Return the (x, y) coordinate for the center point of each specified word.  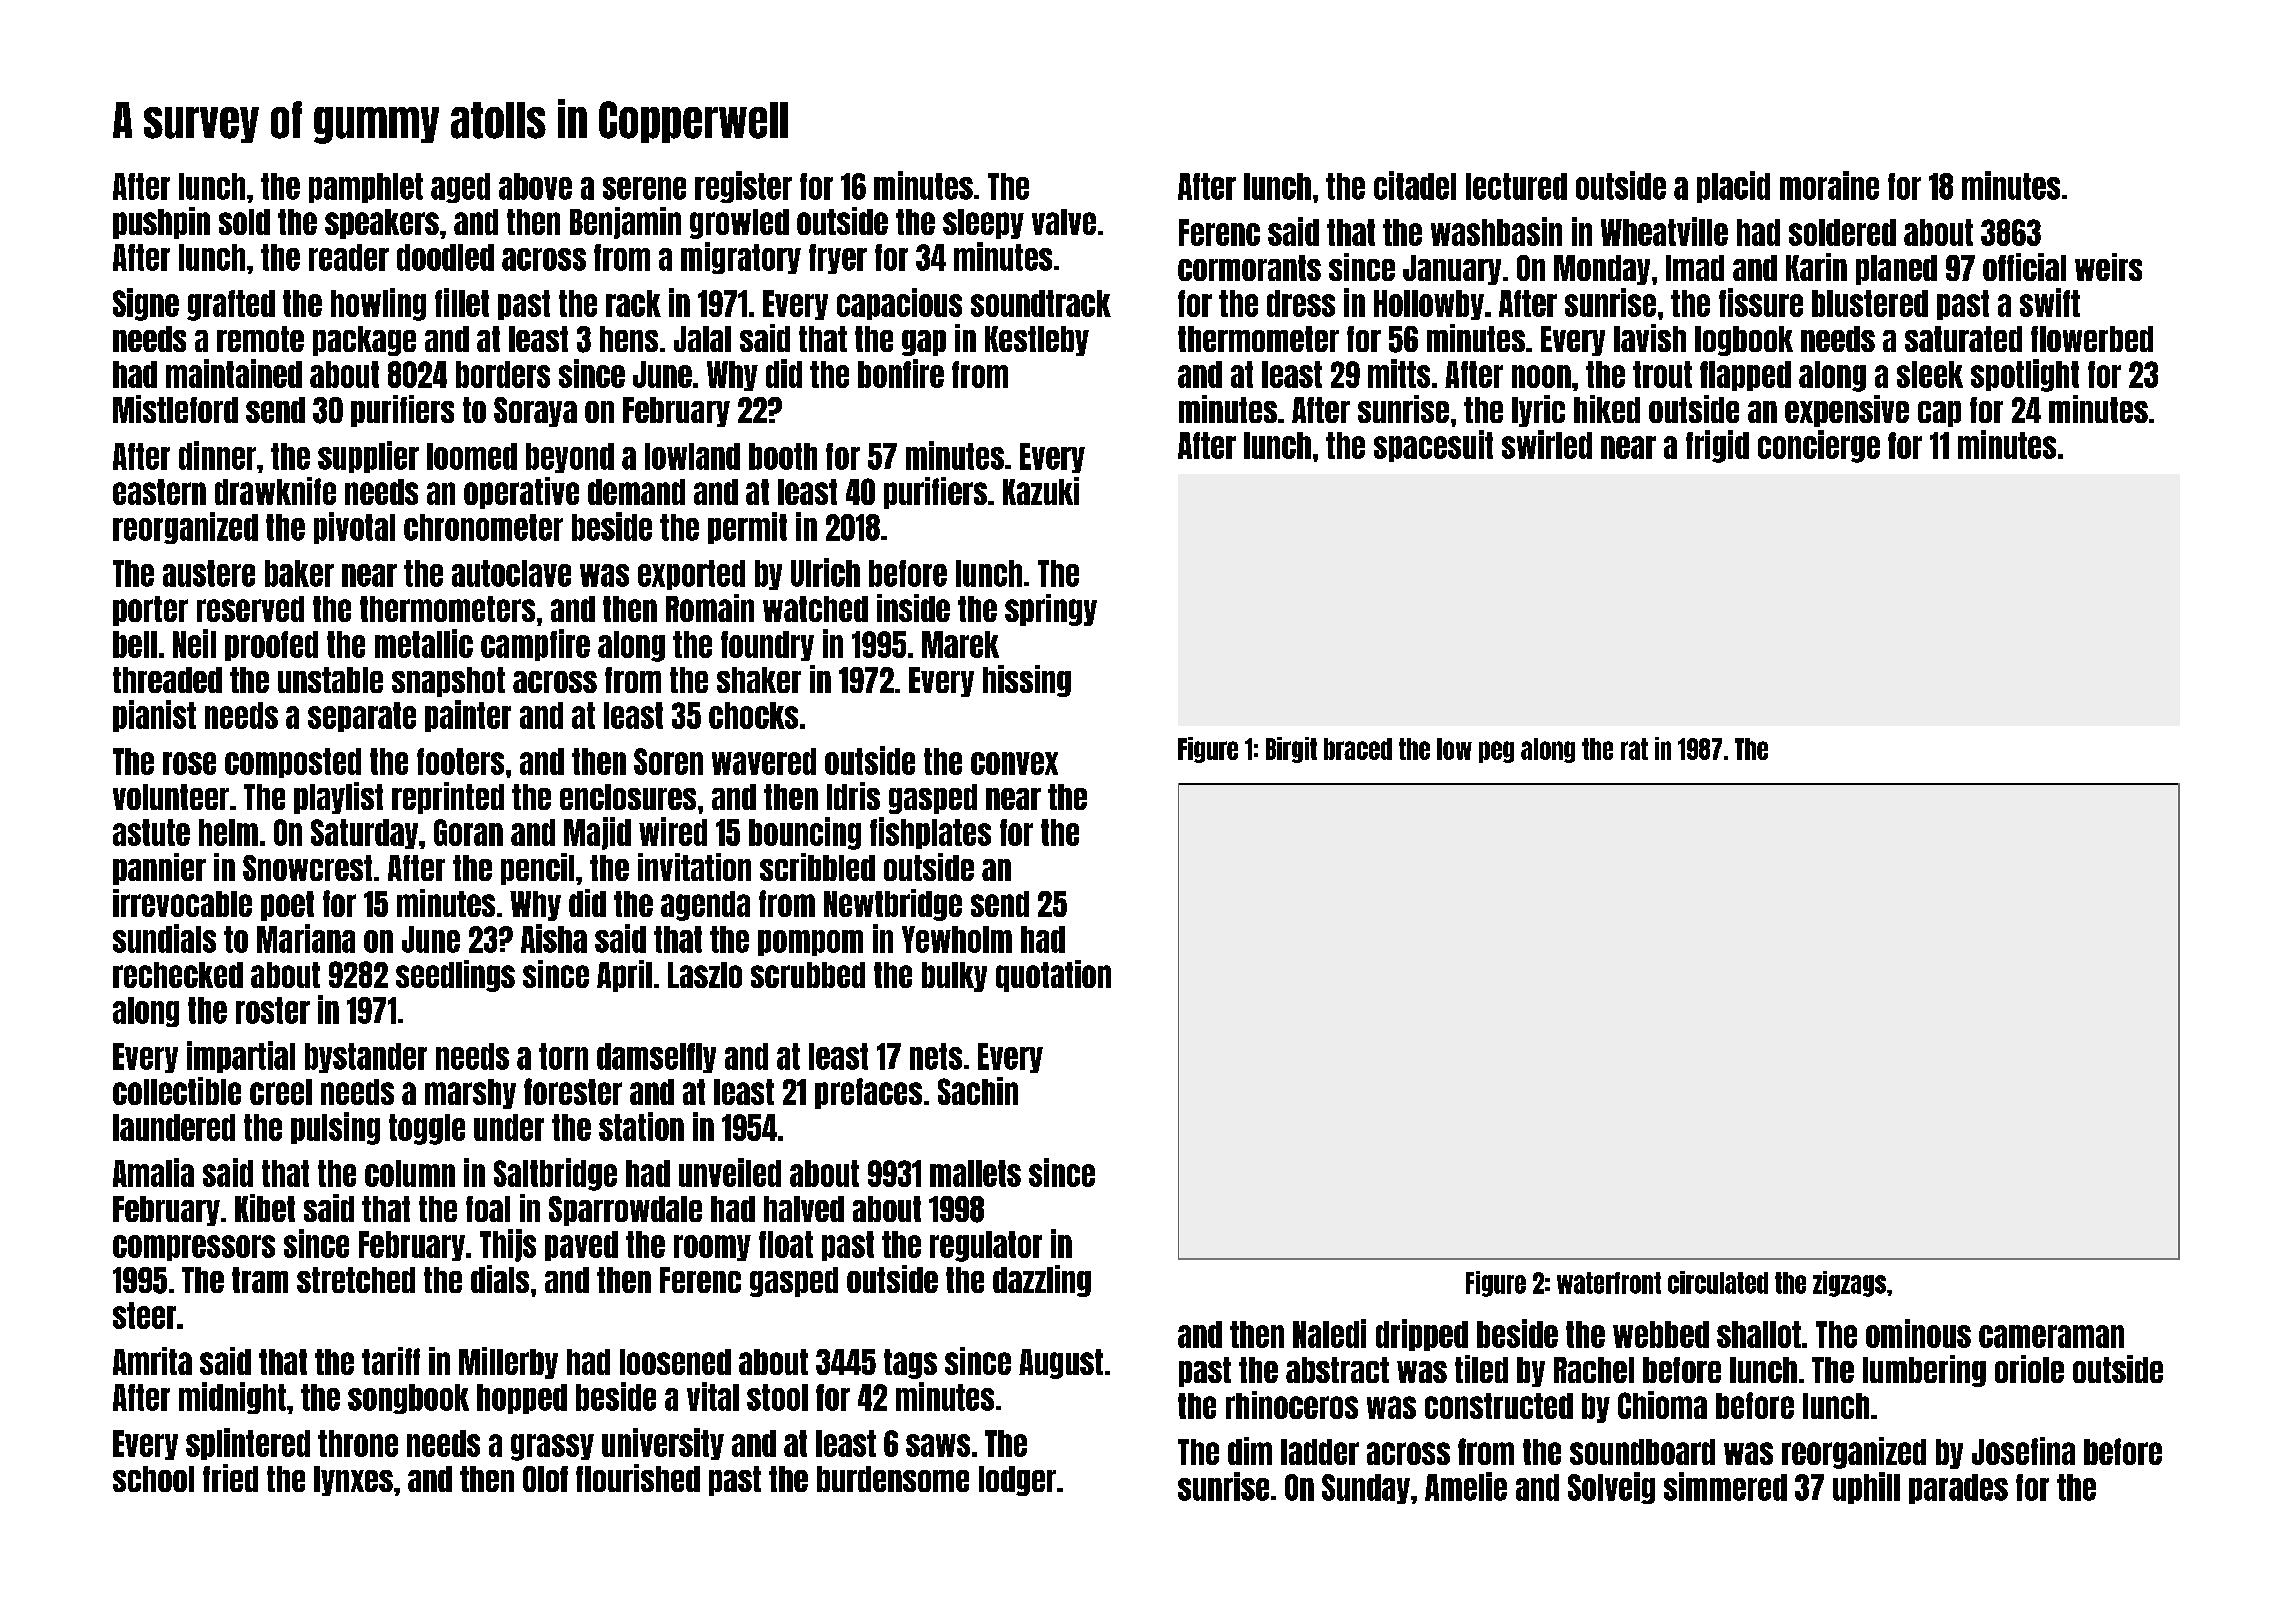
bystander (366, 1058)
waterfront (1609, 1283)
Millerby (508, 1363)
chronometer (483, 527)
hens (629, 339)
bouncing (805, 833)
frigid (1717, 446)
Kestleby (1037, 341)
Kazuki (1041, 491)
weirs (2108, 267)
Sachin (978, 1091)
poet (287, 906)
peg (1496, 752)
